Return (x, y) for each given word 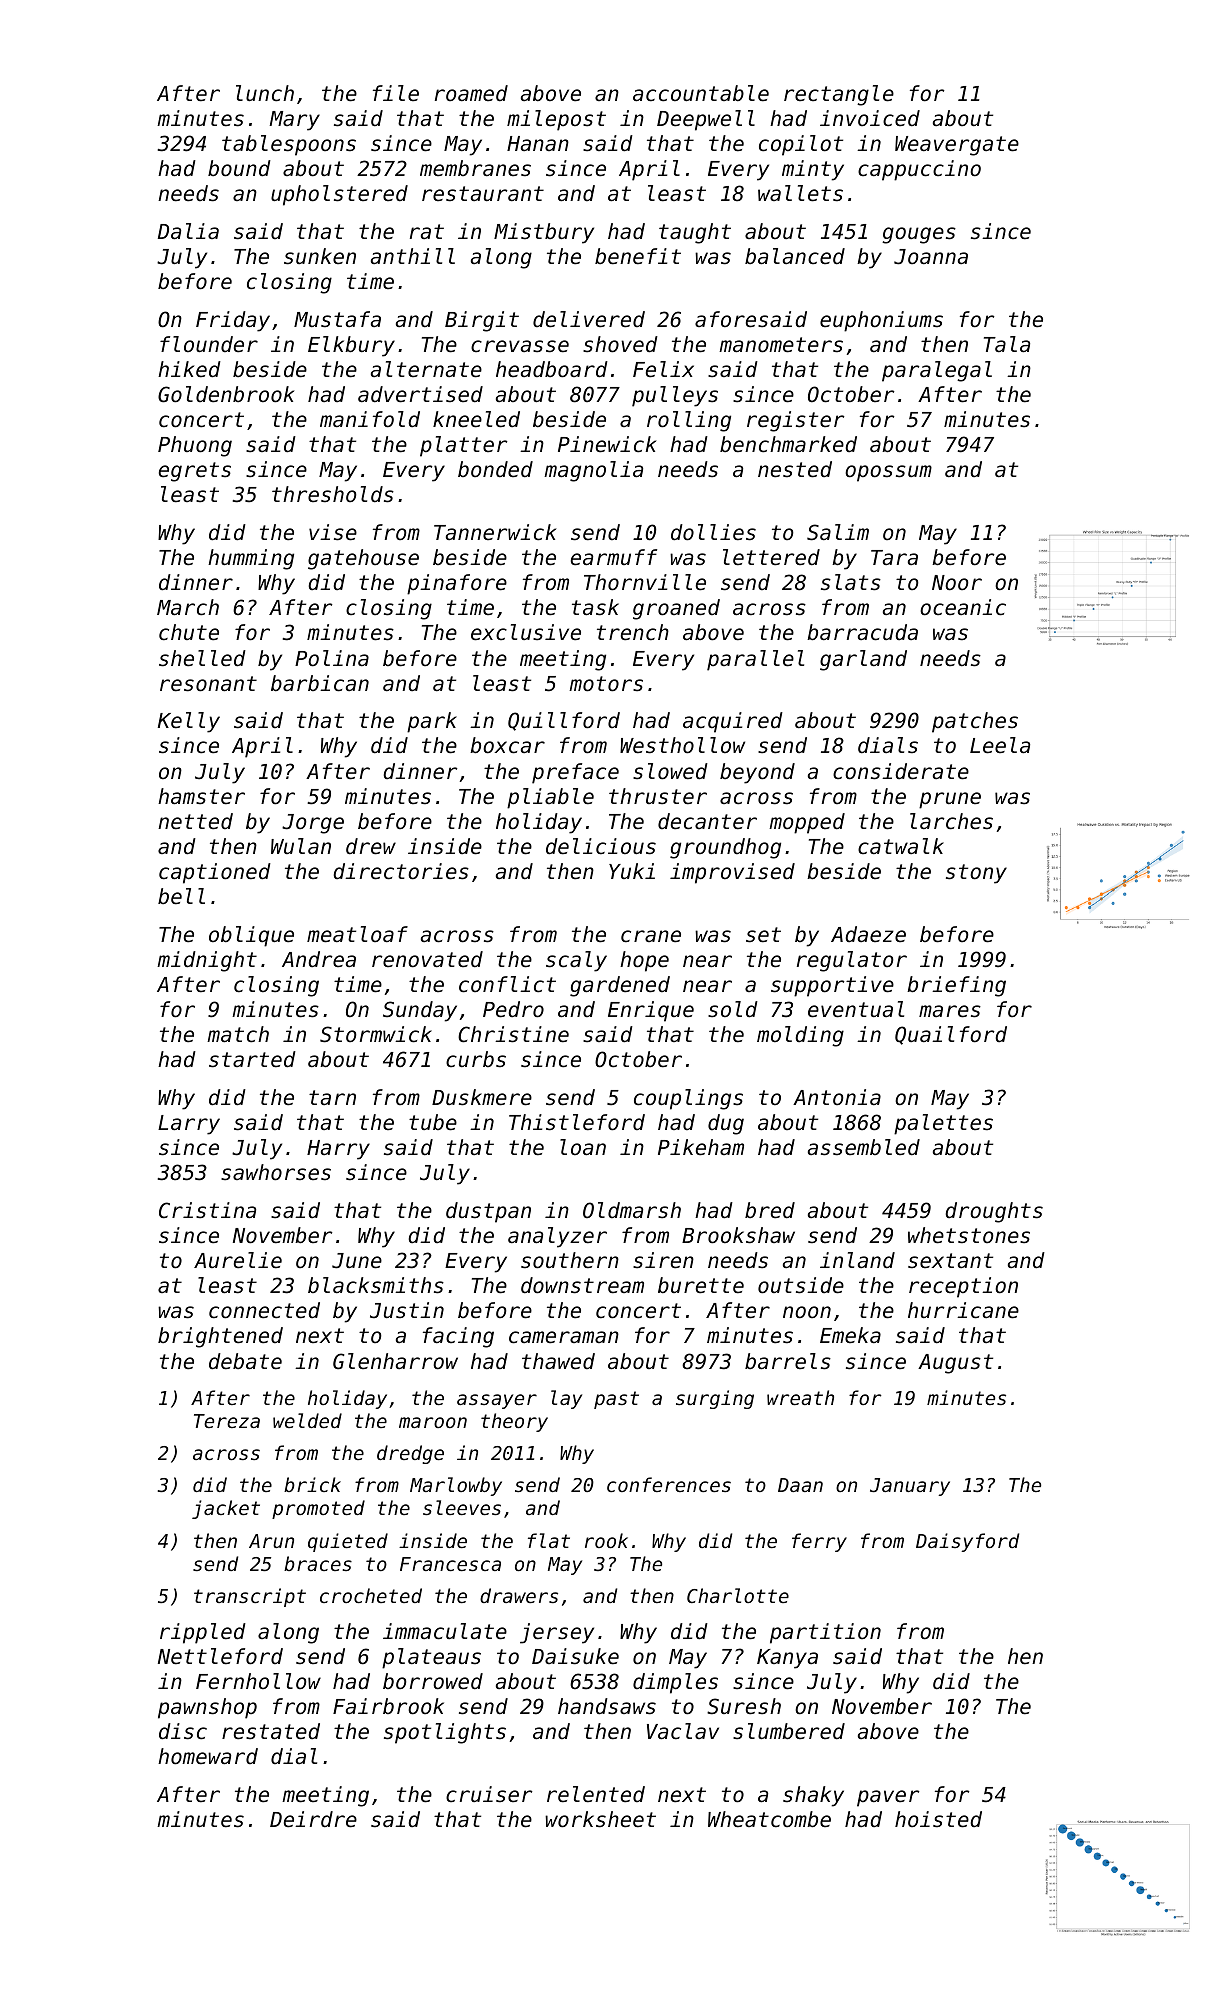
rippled (203, 1633)
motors (606, 684)
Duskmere (482, 1097)
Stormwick (376, 1034)
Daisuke (575, 1656)
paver (888, 1798)
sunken (320, 256)
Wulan (301, 846)
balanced (795, 256)
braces (318, 1563)
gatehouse (363, 559)
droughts (994, 1212)
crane (651, 936)
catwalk (901, 846)
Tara (894, 558)
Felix (663, 369)
